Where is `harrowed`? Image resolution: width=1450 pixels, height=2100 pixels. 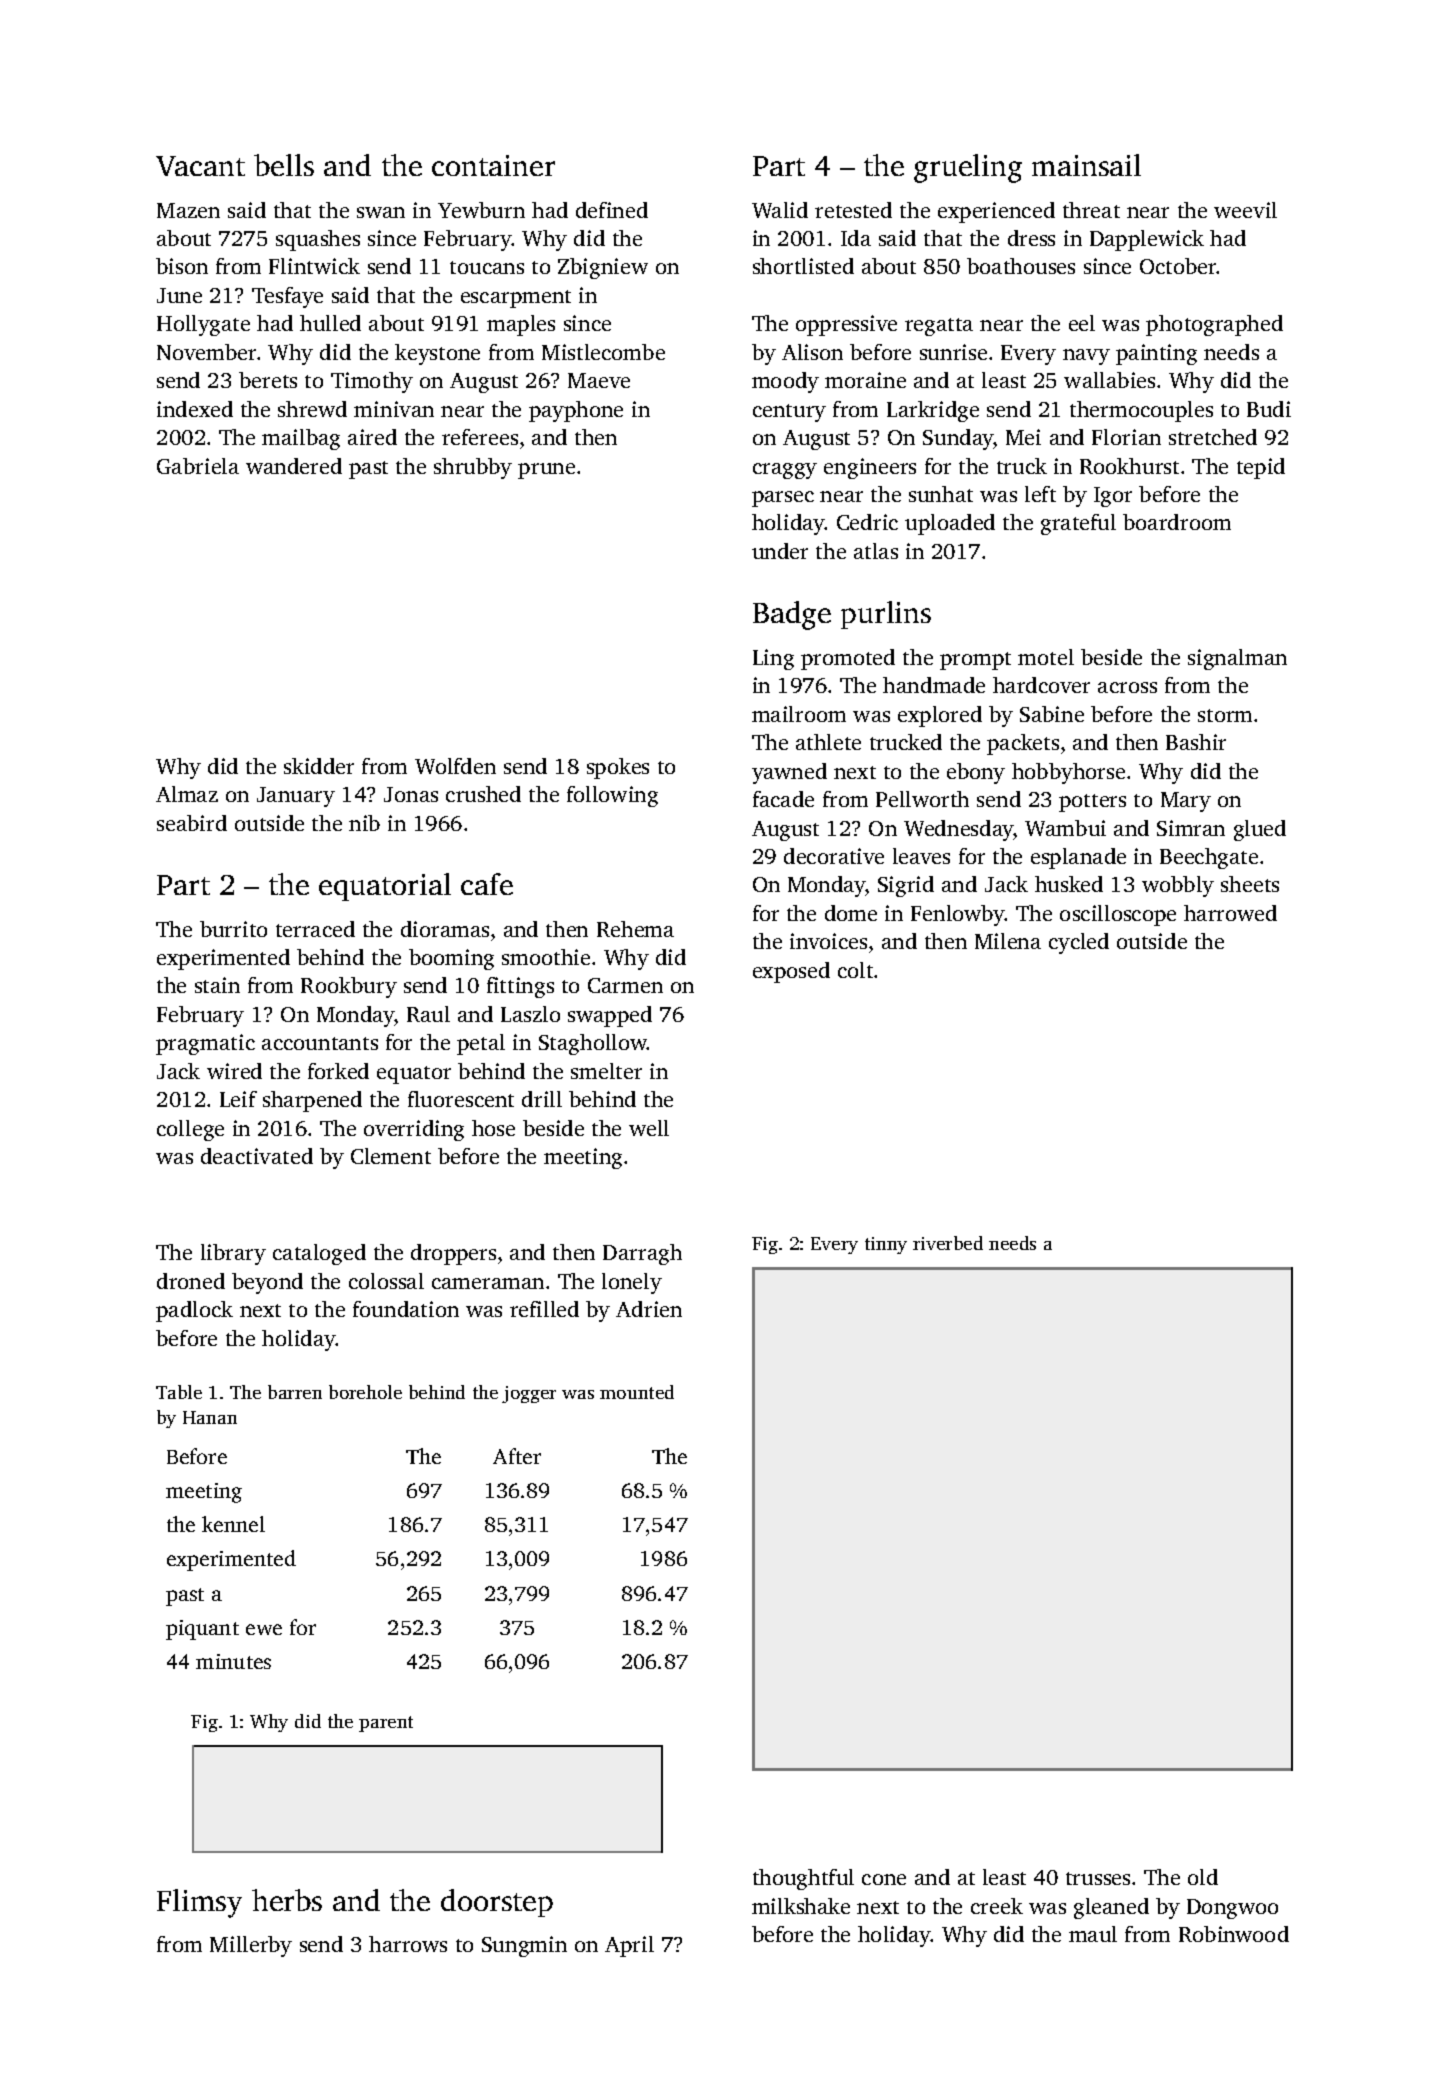
harrowed is located at coordinates (1230, 913).
